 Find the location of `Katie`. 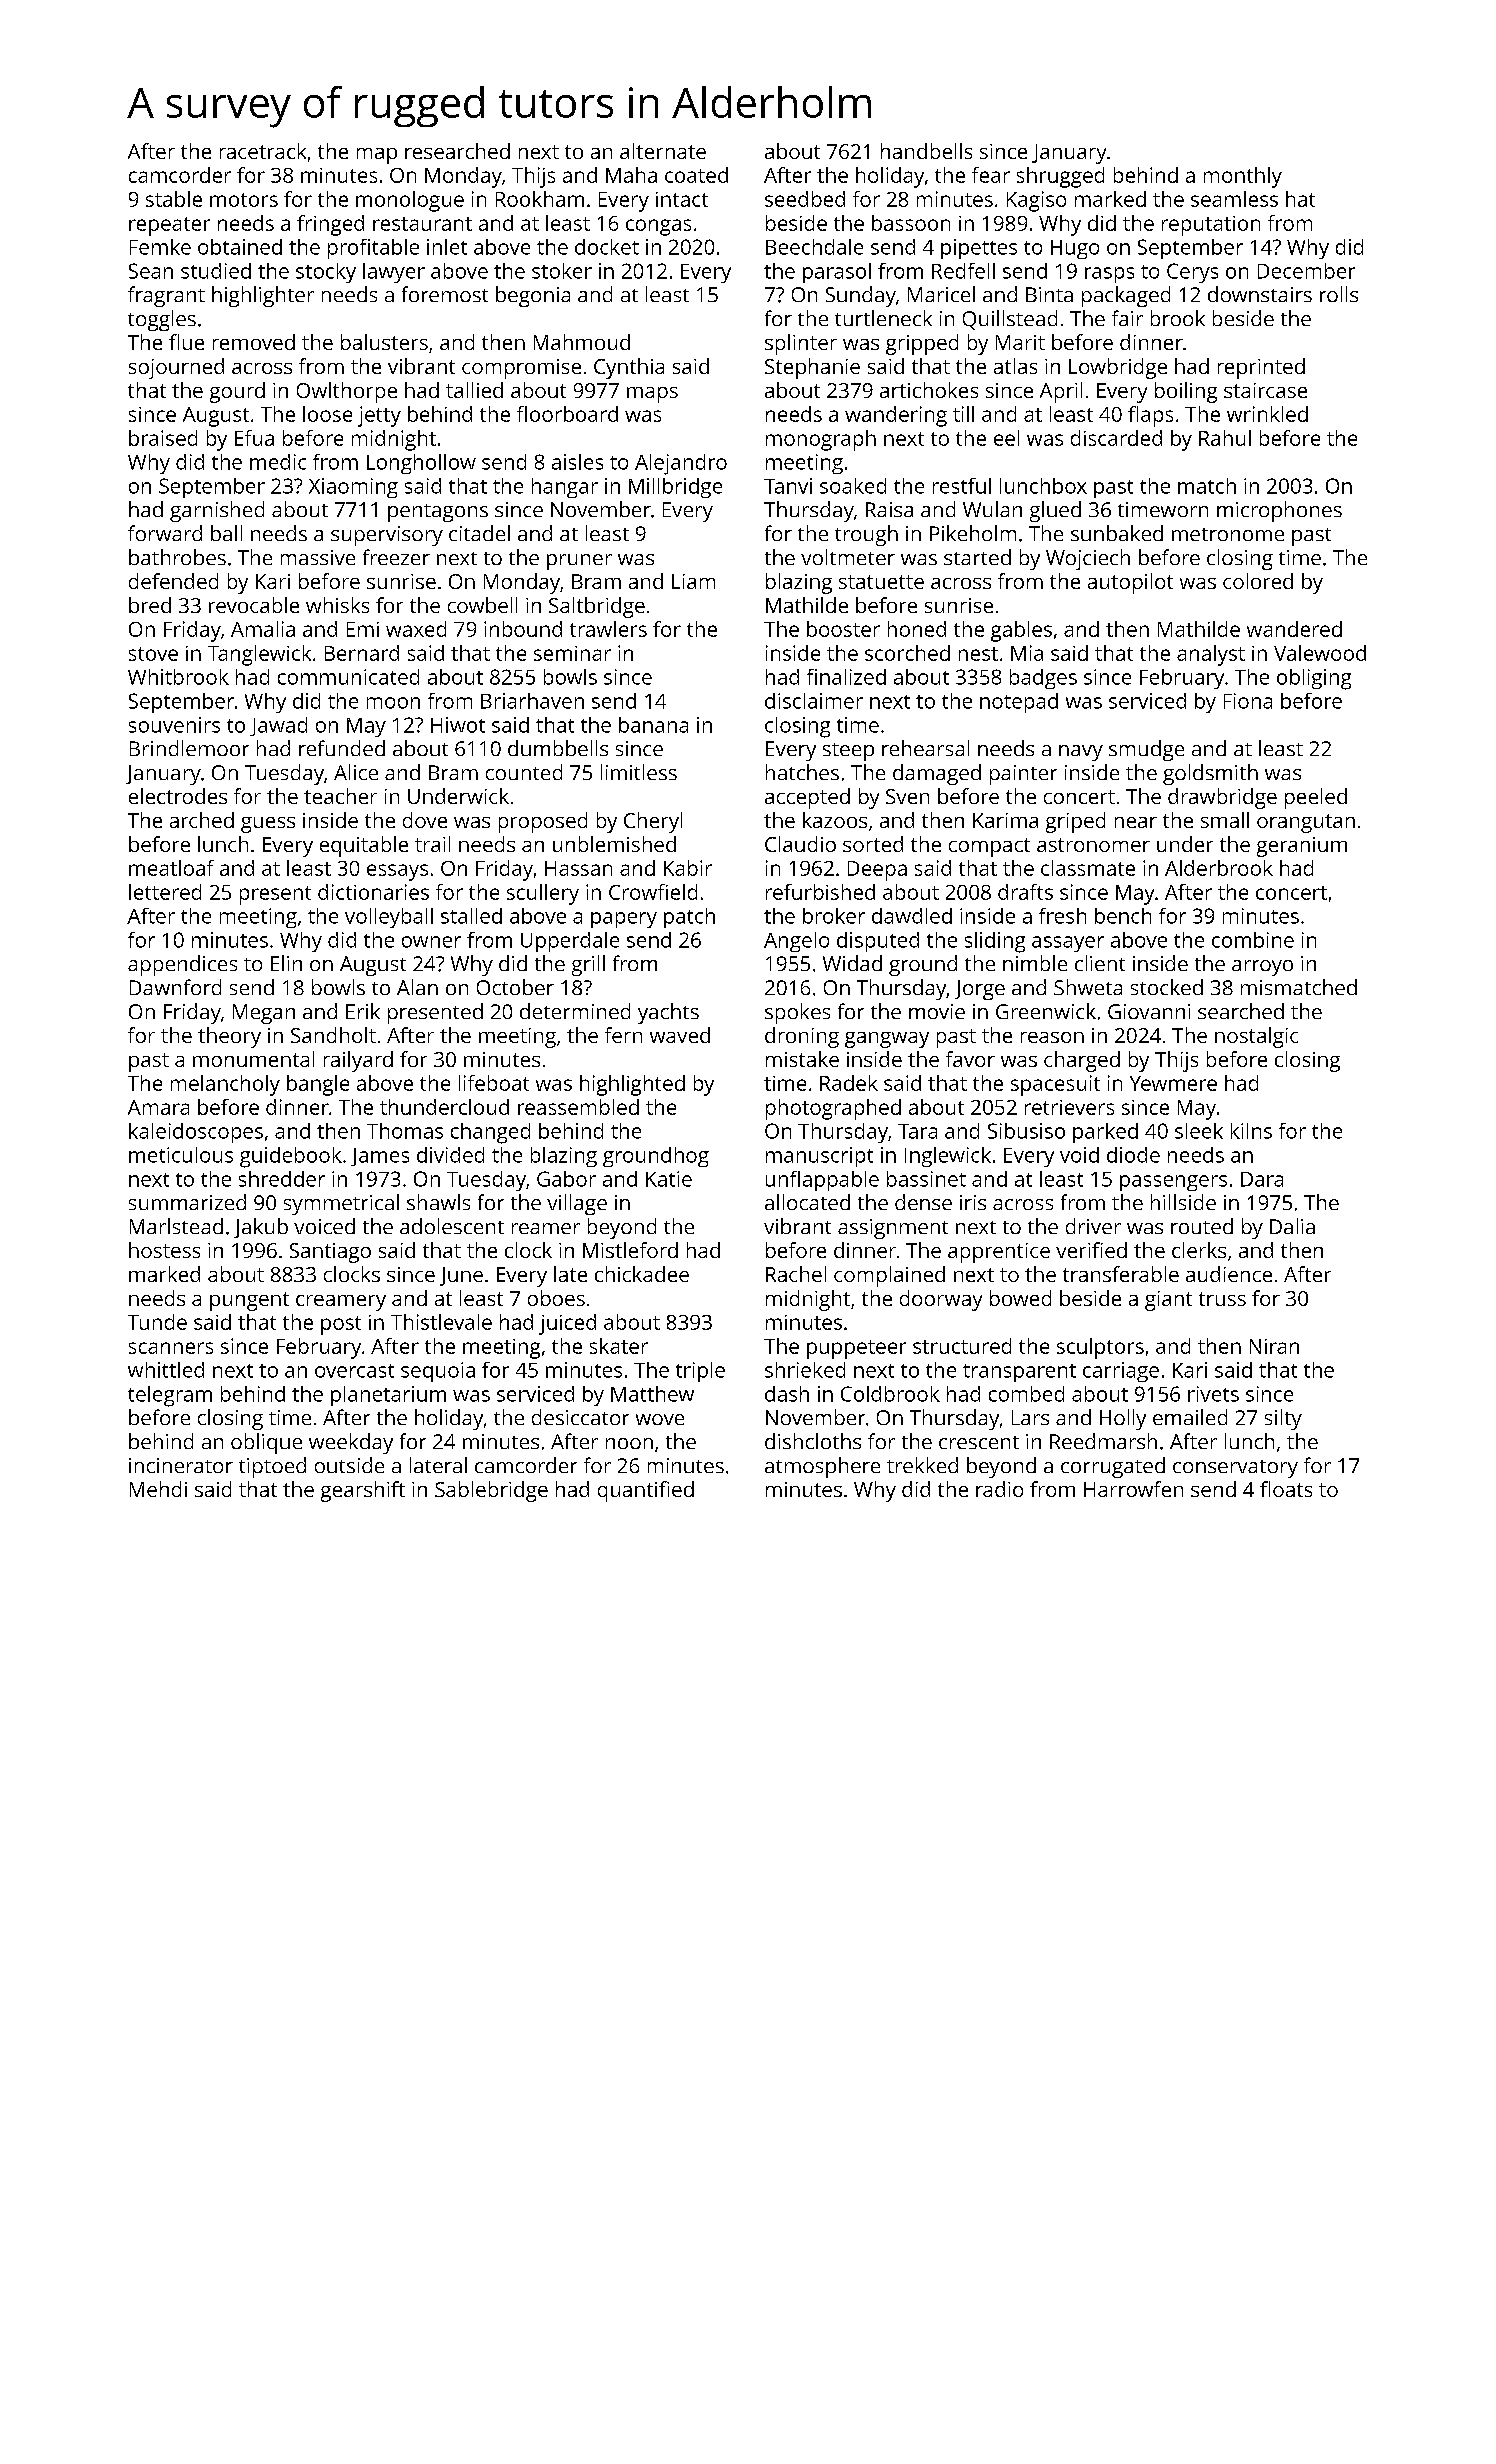

Katie is located at coordinates (669, 1179).
